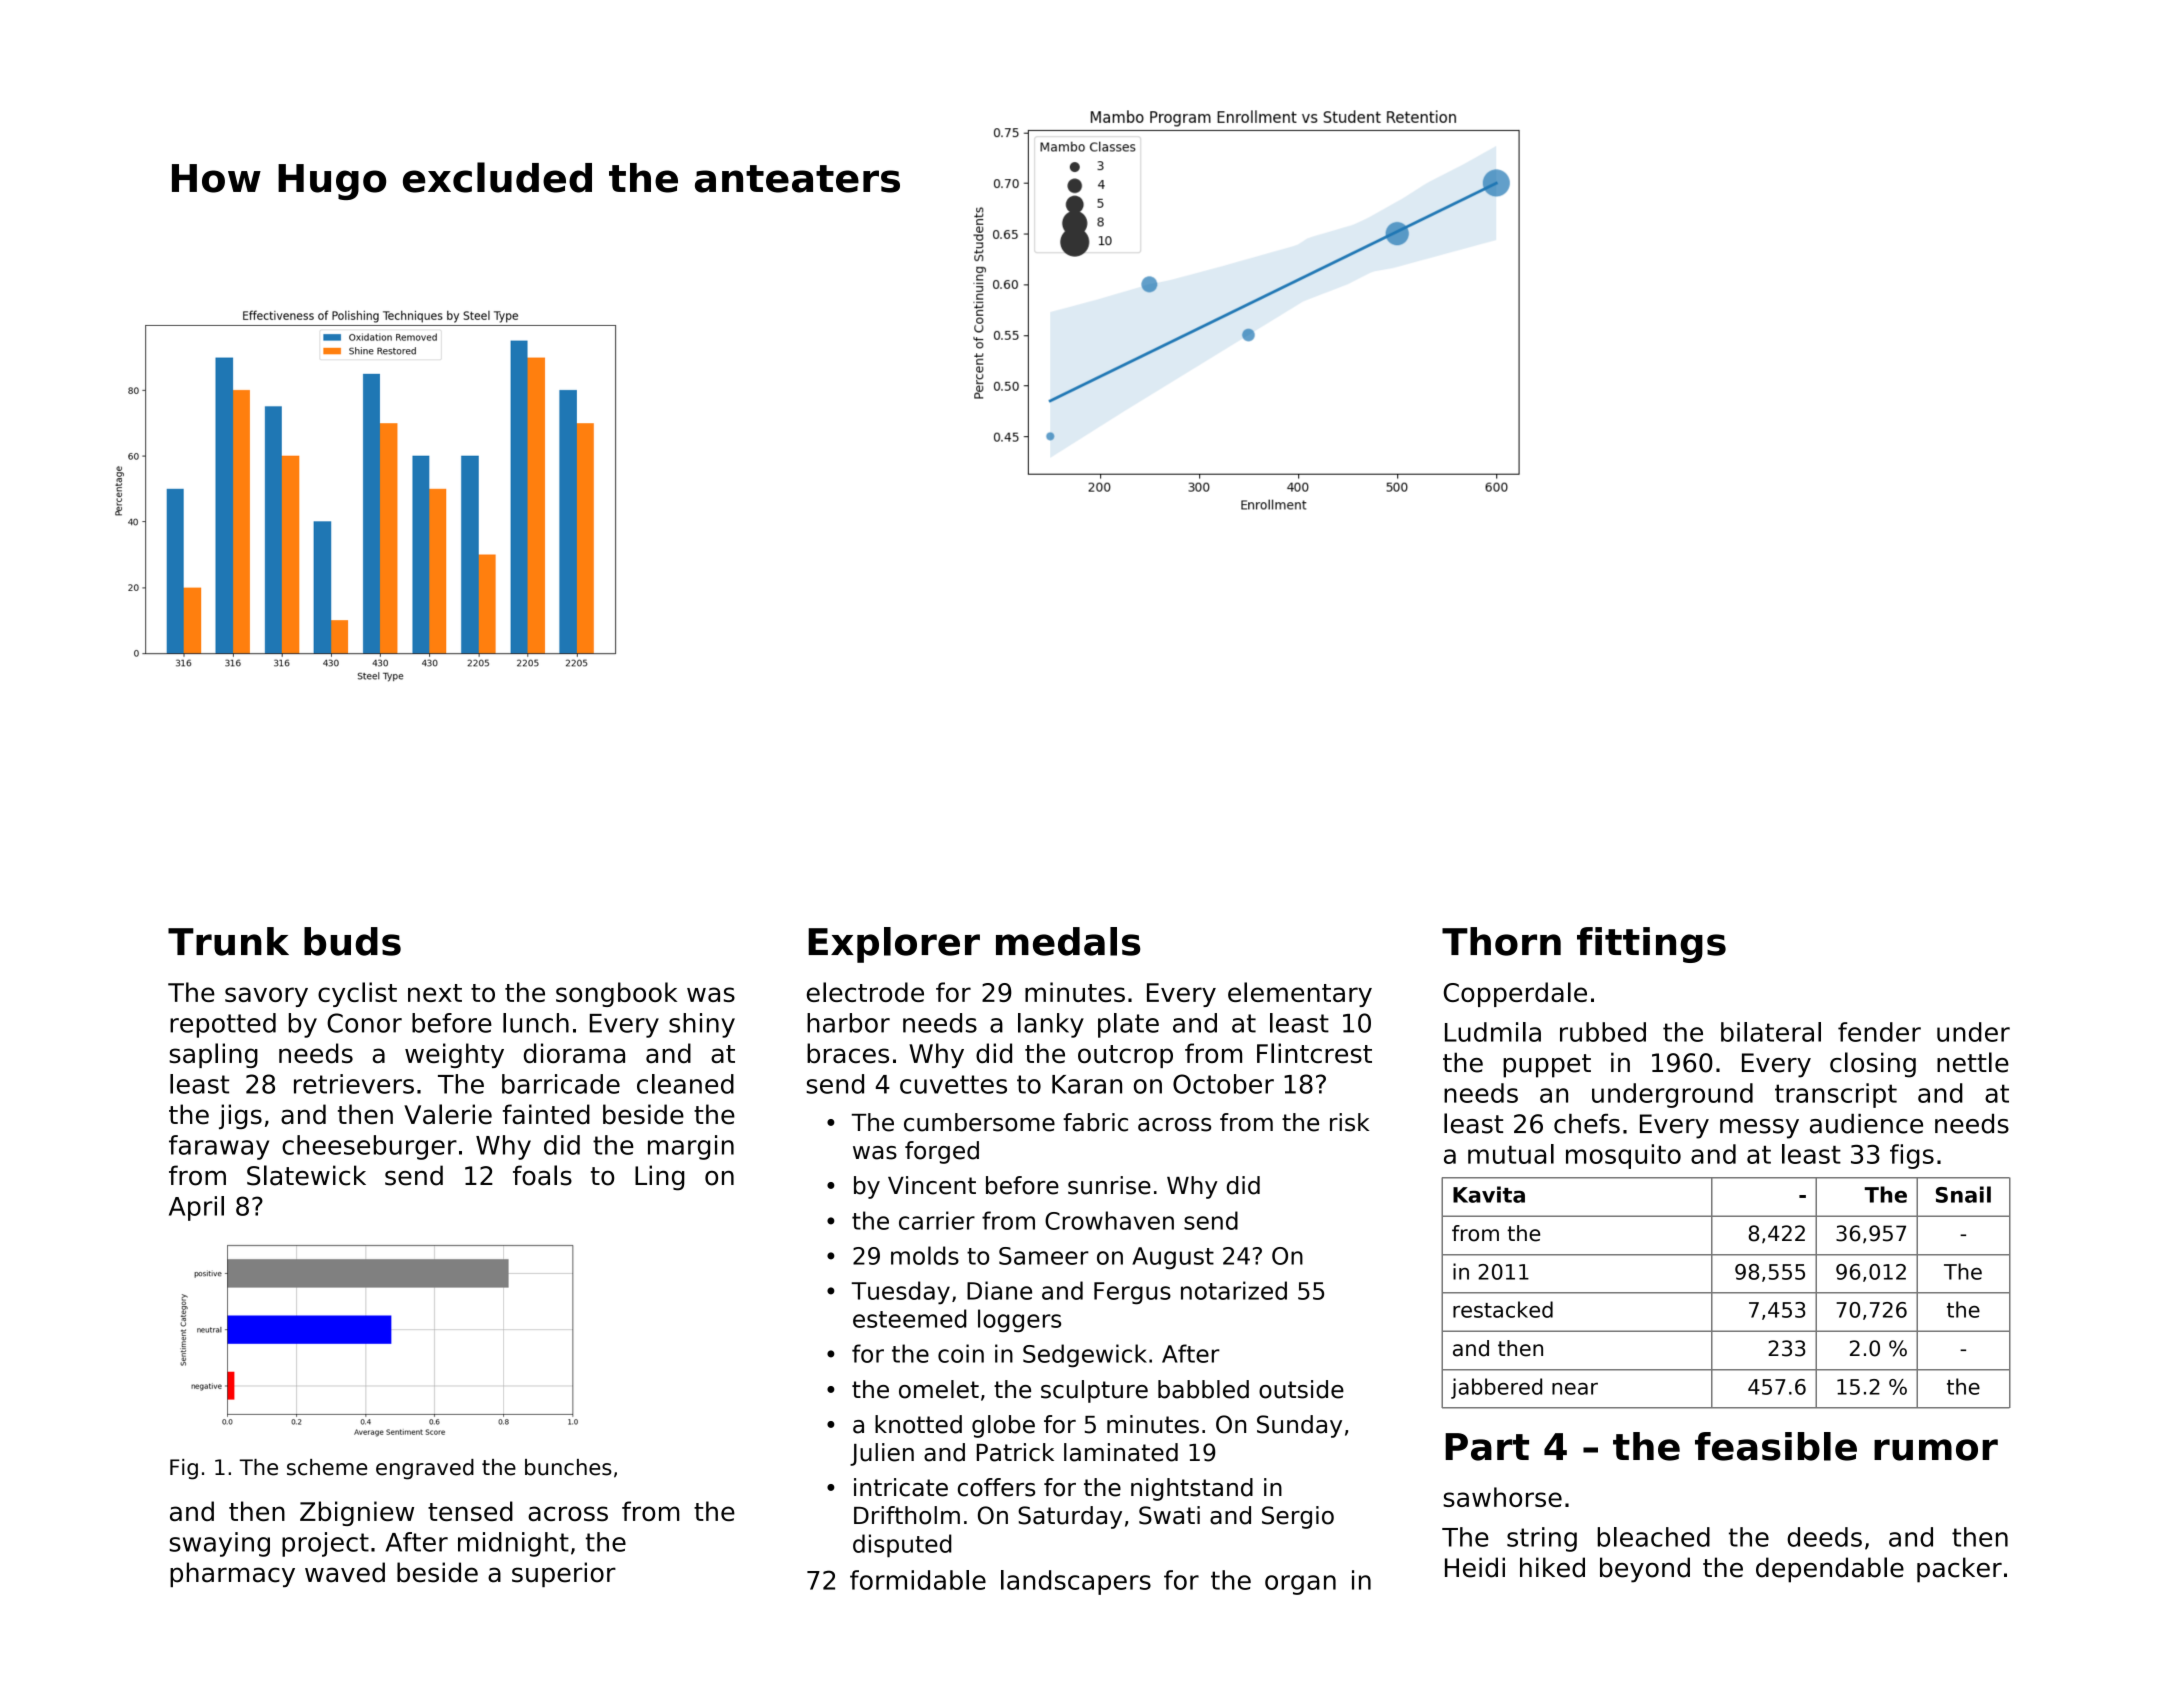 This screenshot has width=2178, height=1683. I want to click on bunches, so click(568, 1467).
